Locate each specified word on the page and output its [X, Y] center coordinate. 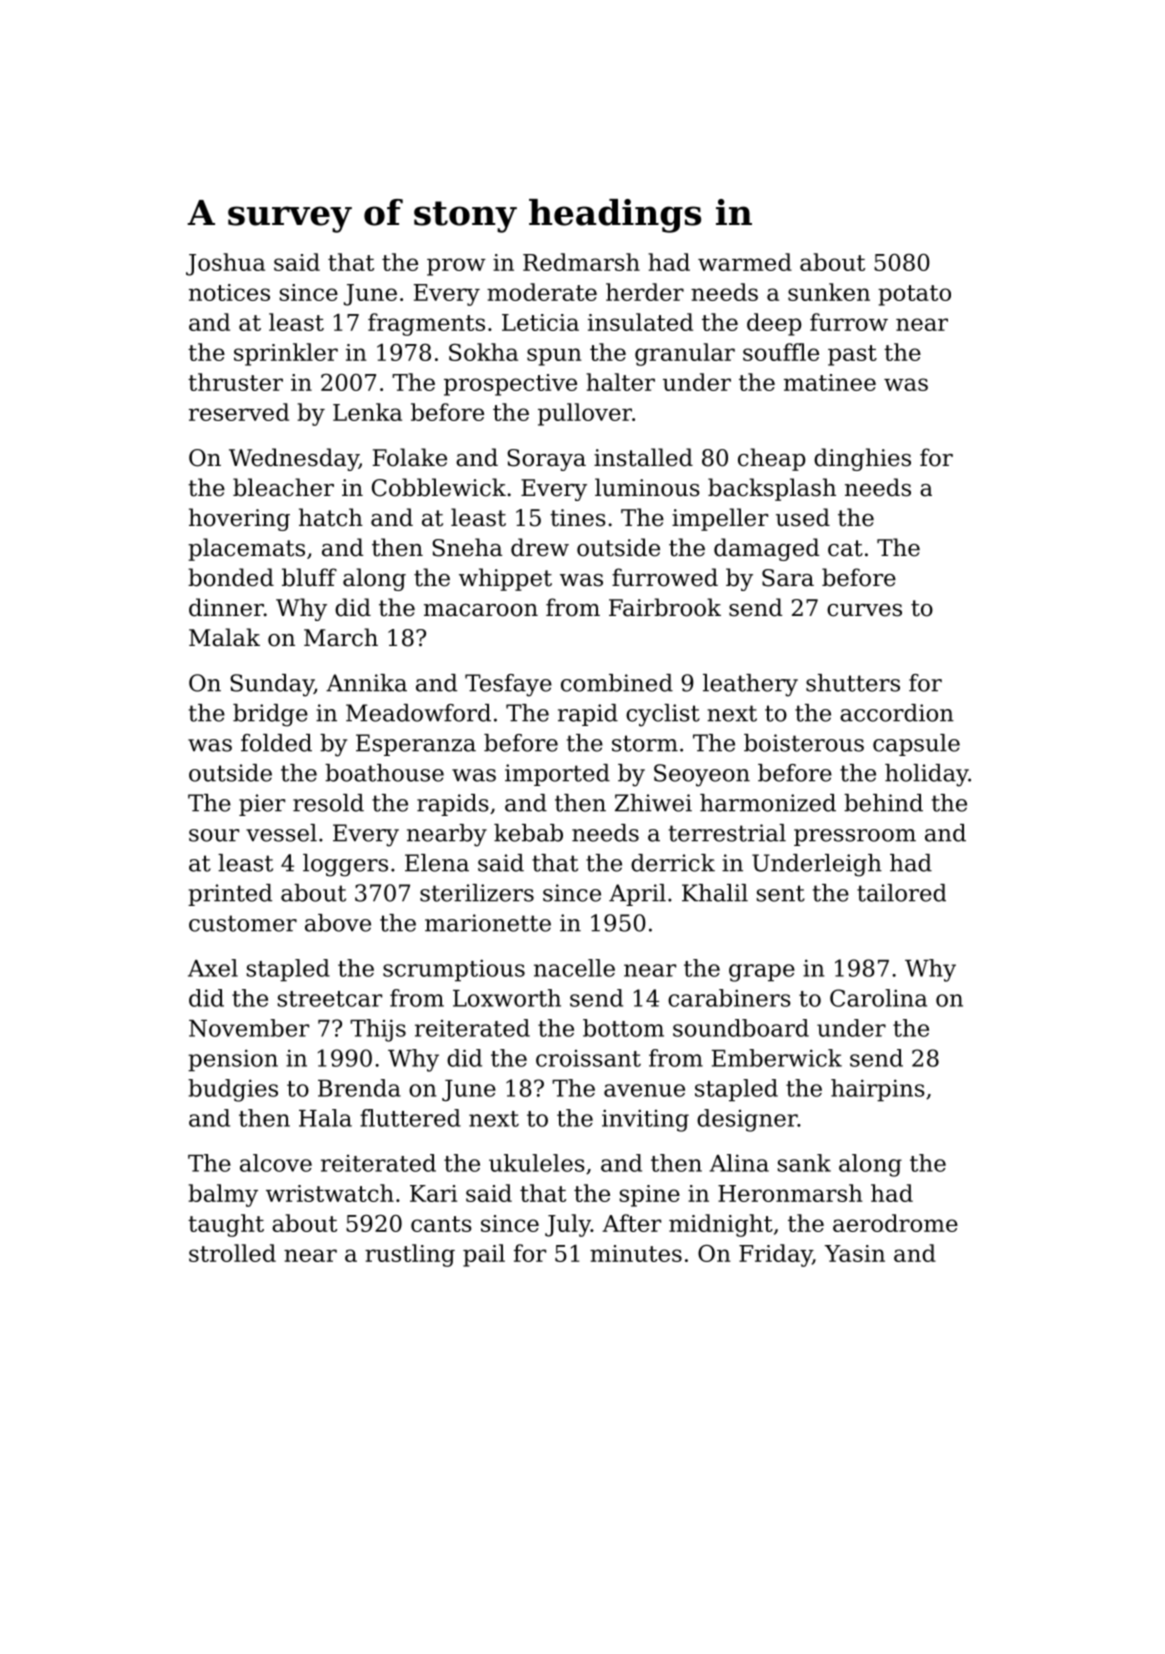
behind [883, 803]
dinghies [862, 459]
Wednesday [294, 459]
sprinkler [286, 354]
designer [747, 1120]
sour [214, 835]
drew [540, 547]
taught [226, 1225]
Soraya [546, 460]
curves [864, 610]
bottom [623, 1028]
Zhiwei [653, 803]
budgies [233, 1090]
